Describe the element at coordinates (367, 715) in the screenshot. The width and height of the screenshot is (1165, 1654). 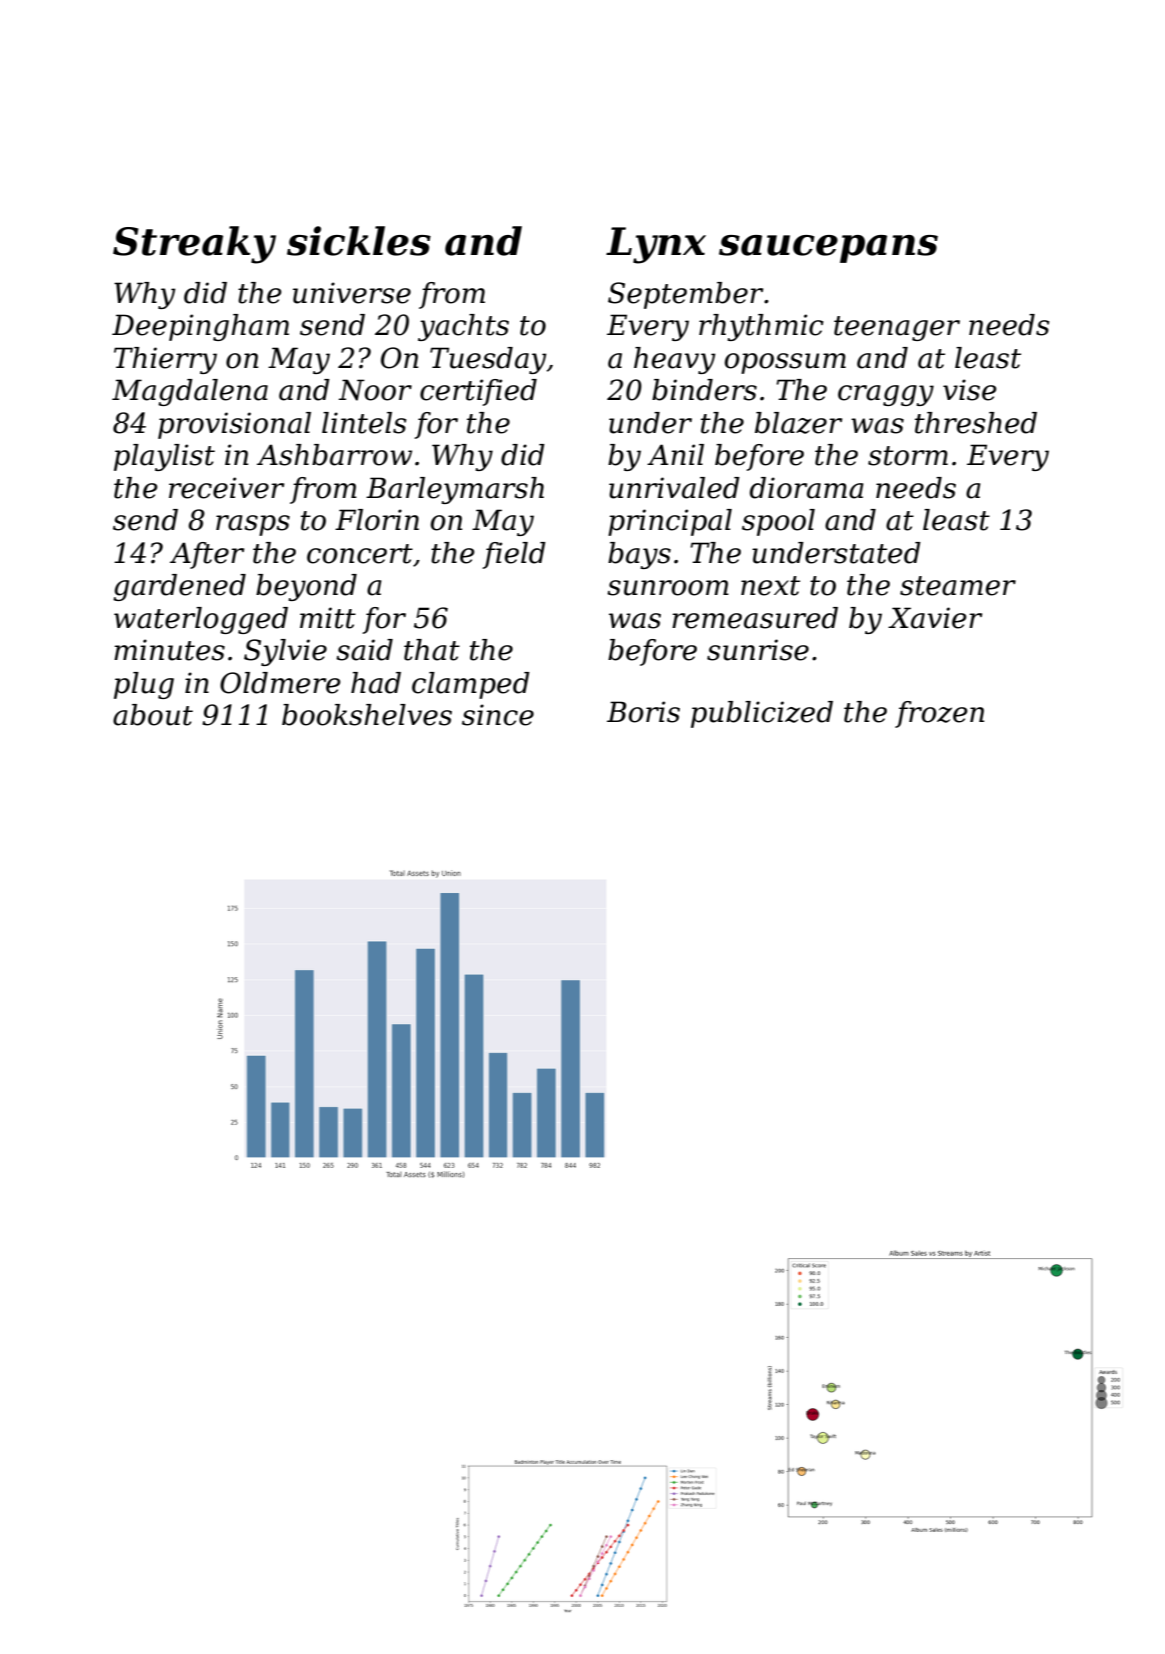
I see `bookshelves` at that location.
